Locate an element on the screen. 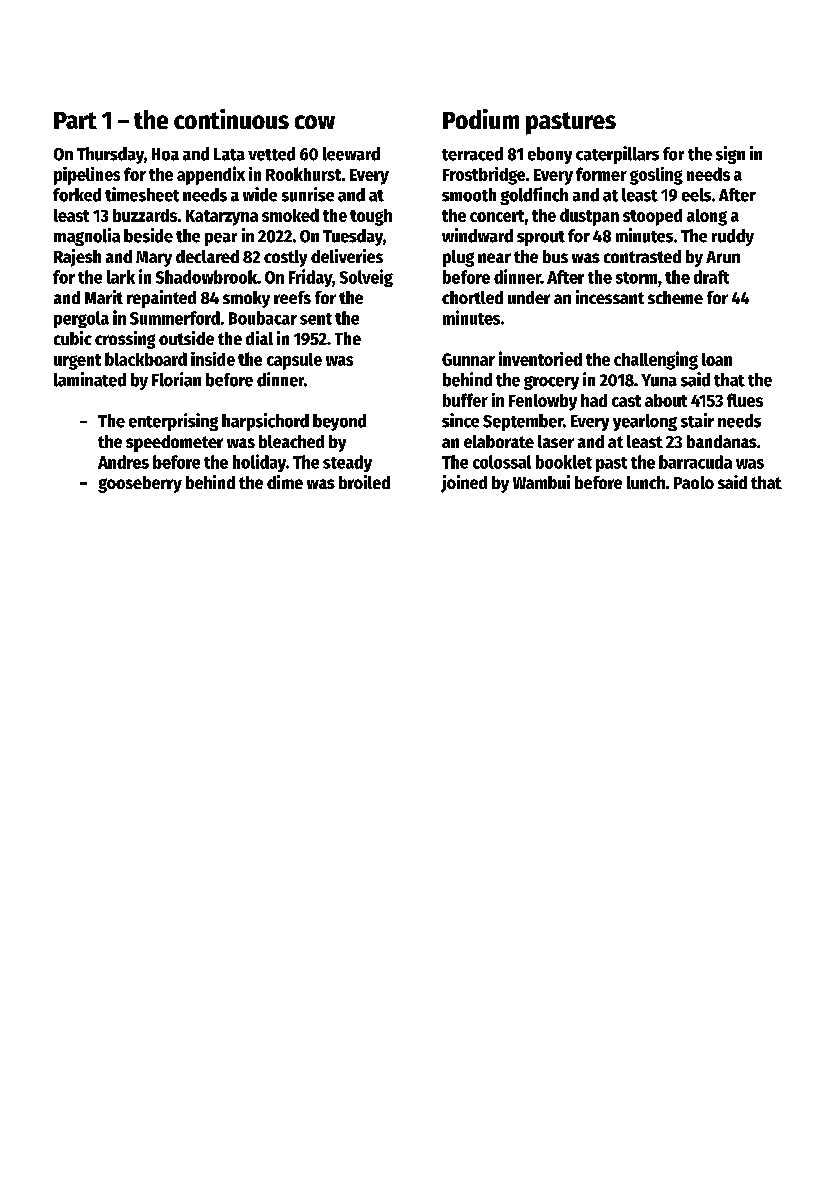 The height and width of the screenshot is (1185, 835). Solveig is located at coordinates (366, 278).
